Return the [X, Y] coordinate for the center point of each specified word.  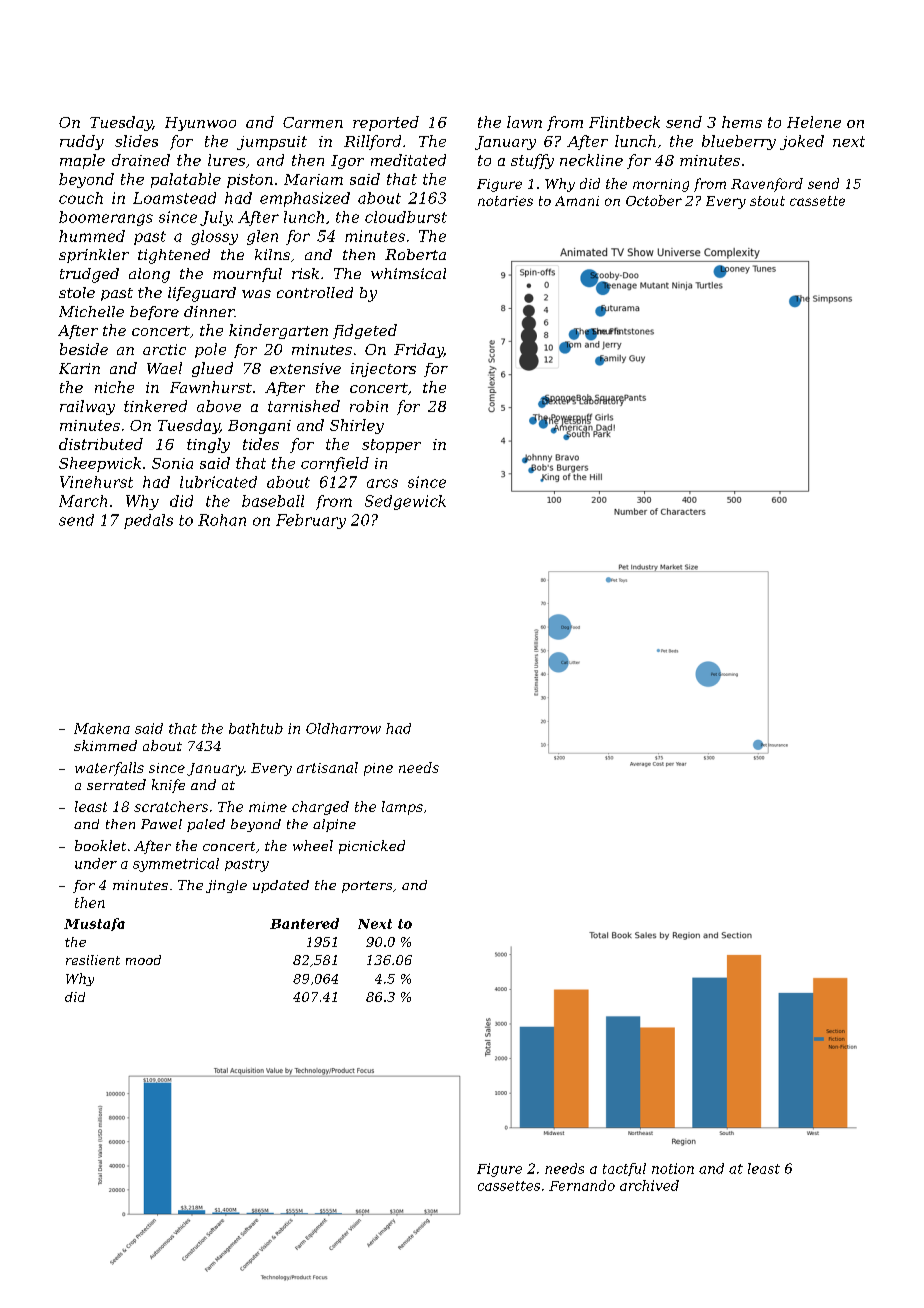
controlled [315, 292]
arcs [382, 483]
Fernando [582, 1185]
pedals [148, 521]
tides [261, 444]
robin [369, 406]
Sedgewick [405, 502]
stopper [391, 446]
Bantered [304, 923]
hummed [92, 236]
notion [673, 1168]
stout [767, 201]
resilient [93, 960]
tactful [624, 1169]
